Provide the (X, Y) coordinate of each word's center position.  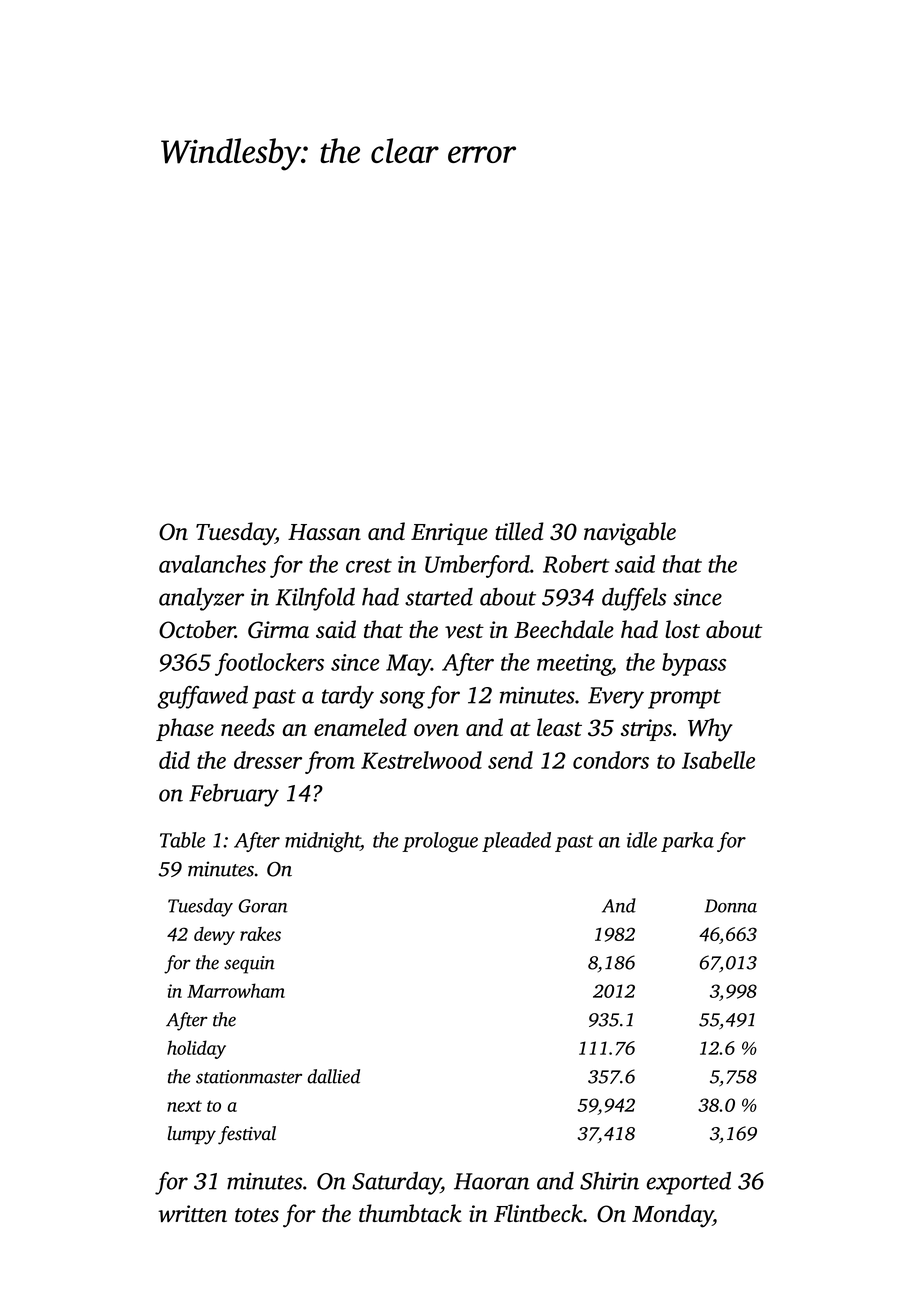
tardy (348, 697)
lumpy (191, 1135)
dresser (268, 760)
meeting (574, 665)
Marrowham (236, 990)
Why (710, 730)
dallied (333, 1076)
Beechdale (564, 629)
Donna (731, 906)
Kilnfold (315, 599)
